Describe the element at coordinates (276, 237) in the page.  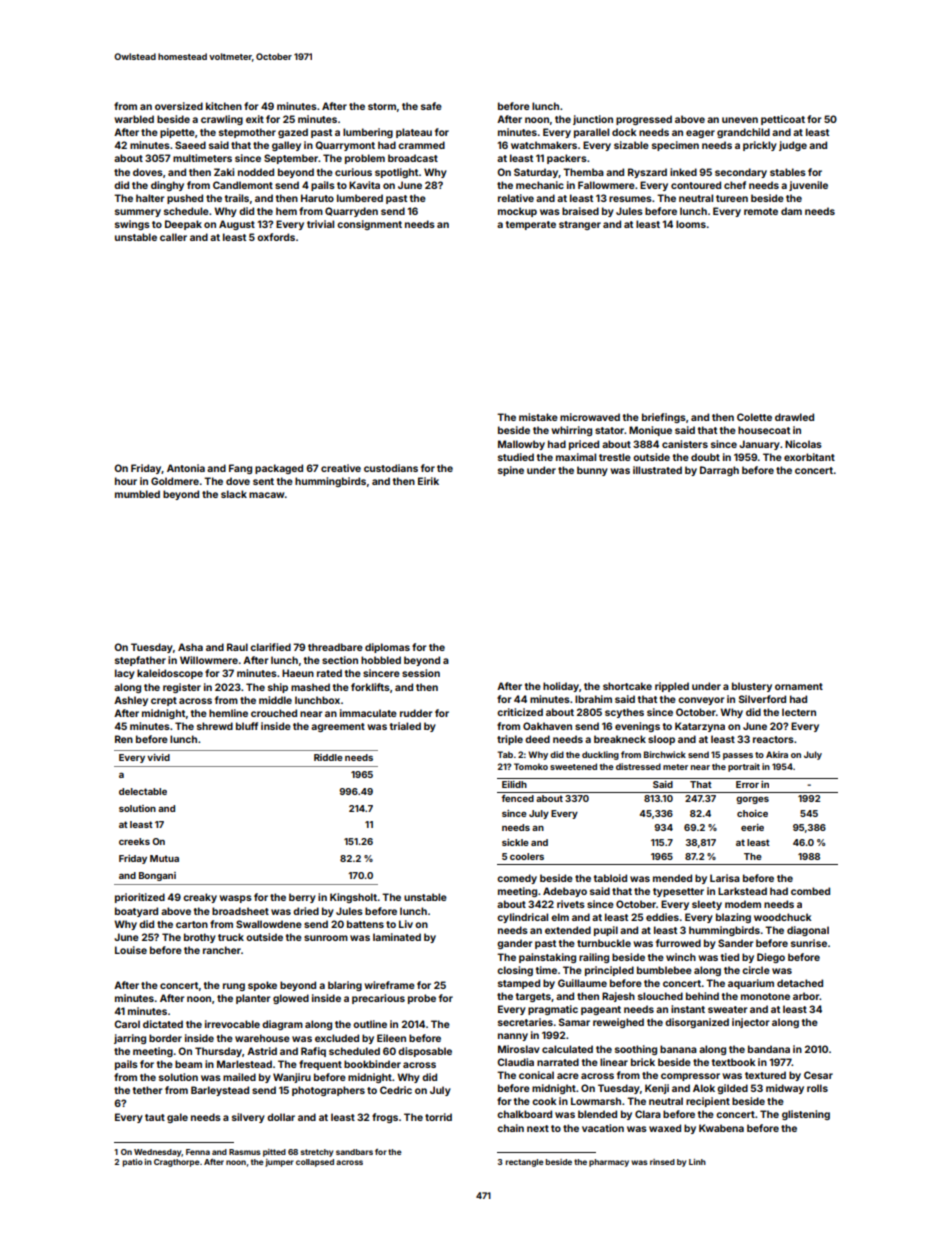
I see `oxfords` at that location.
